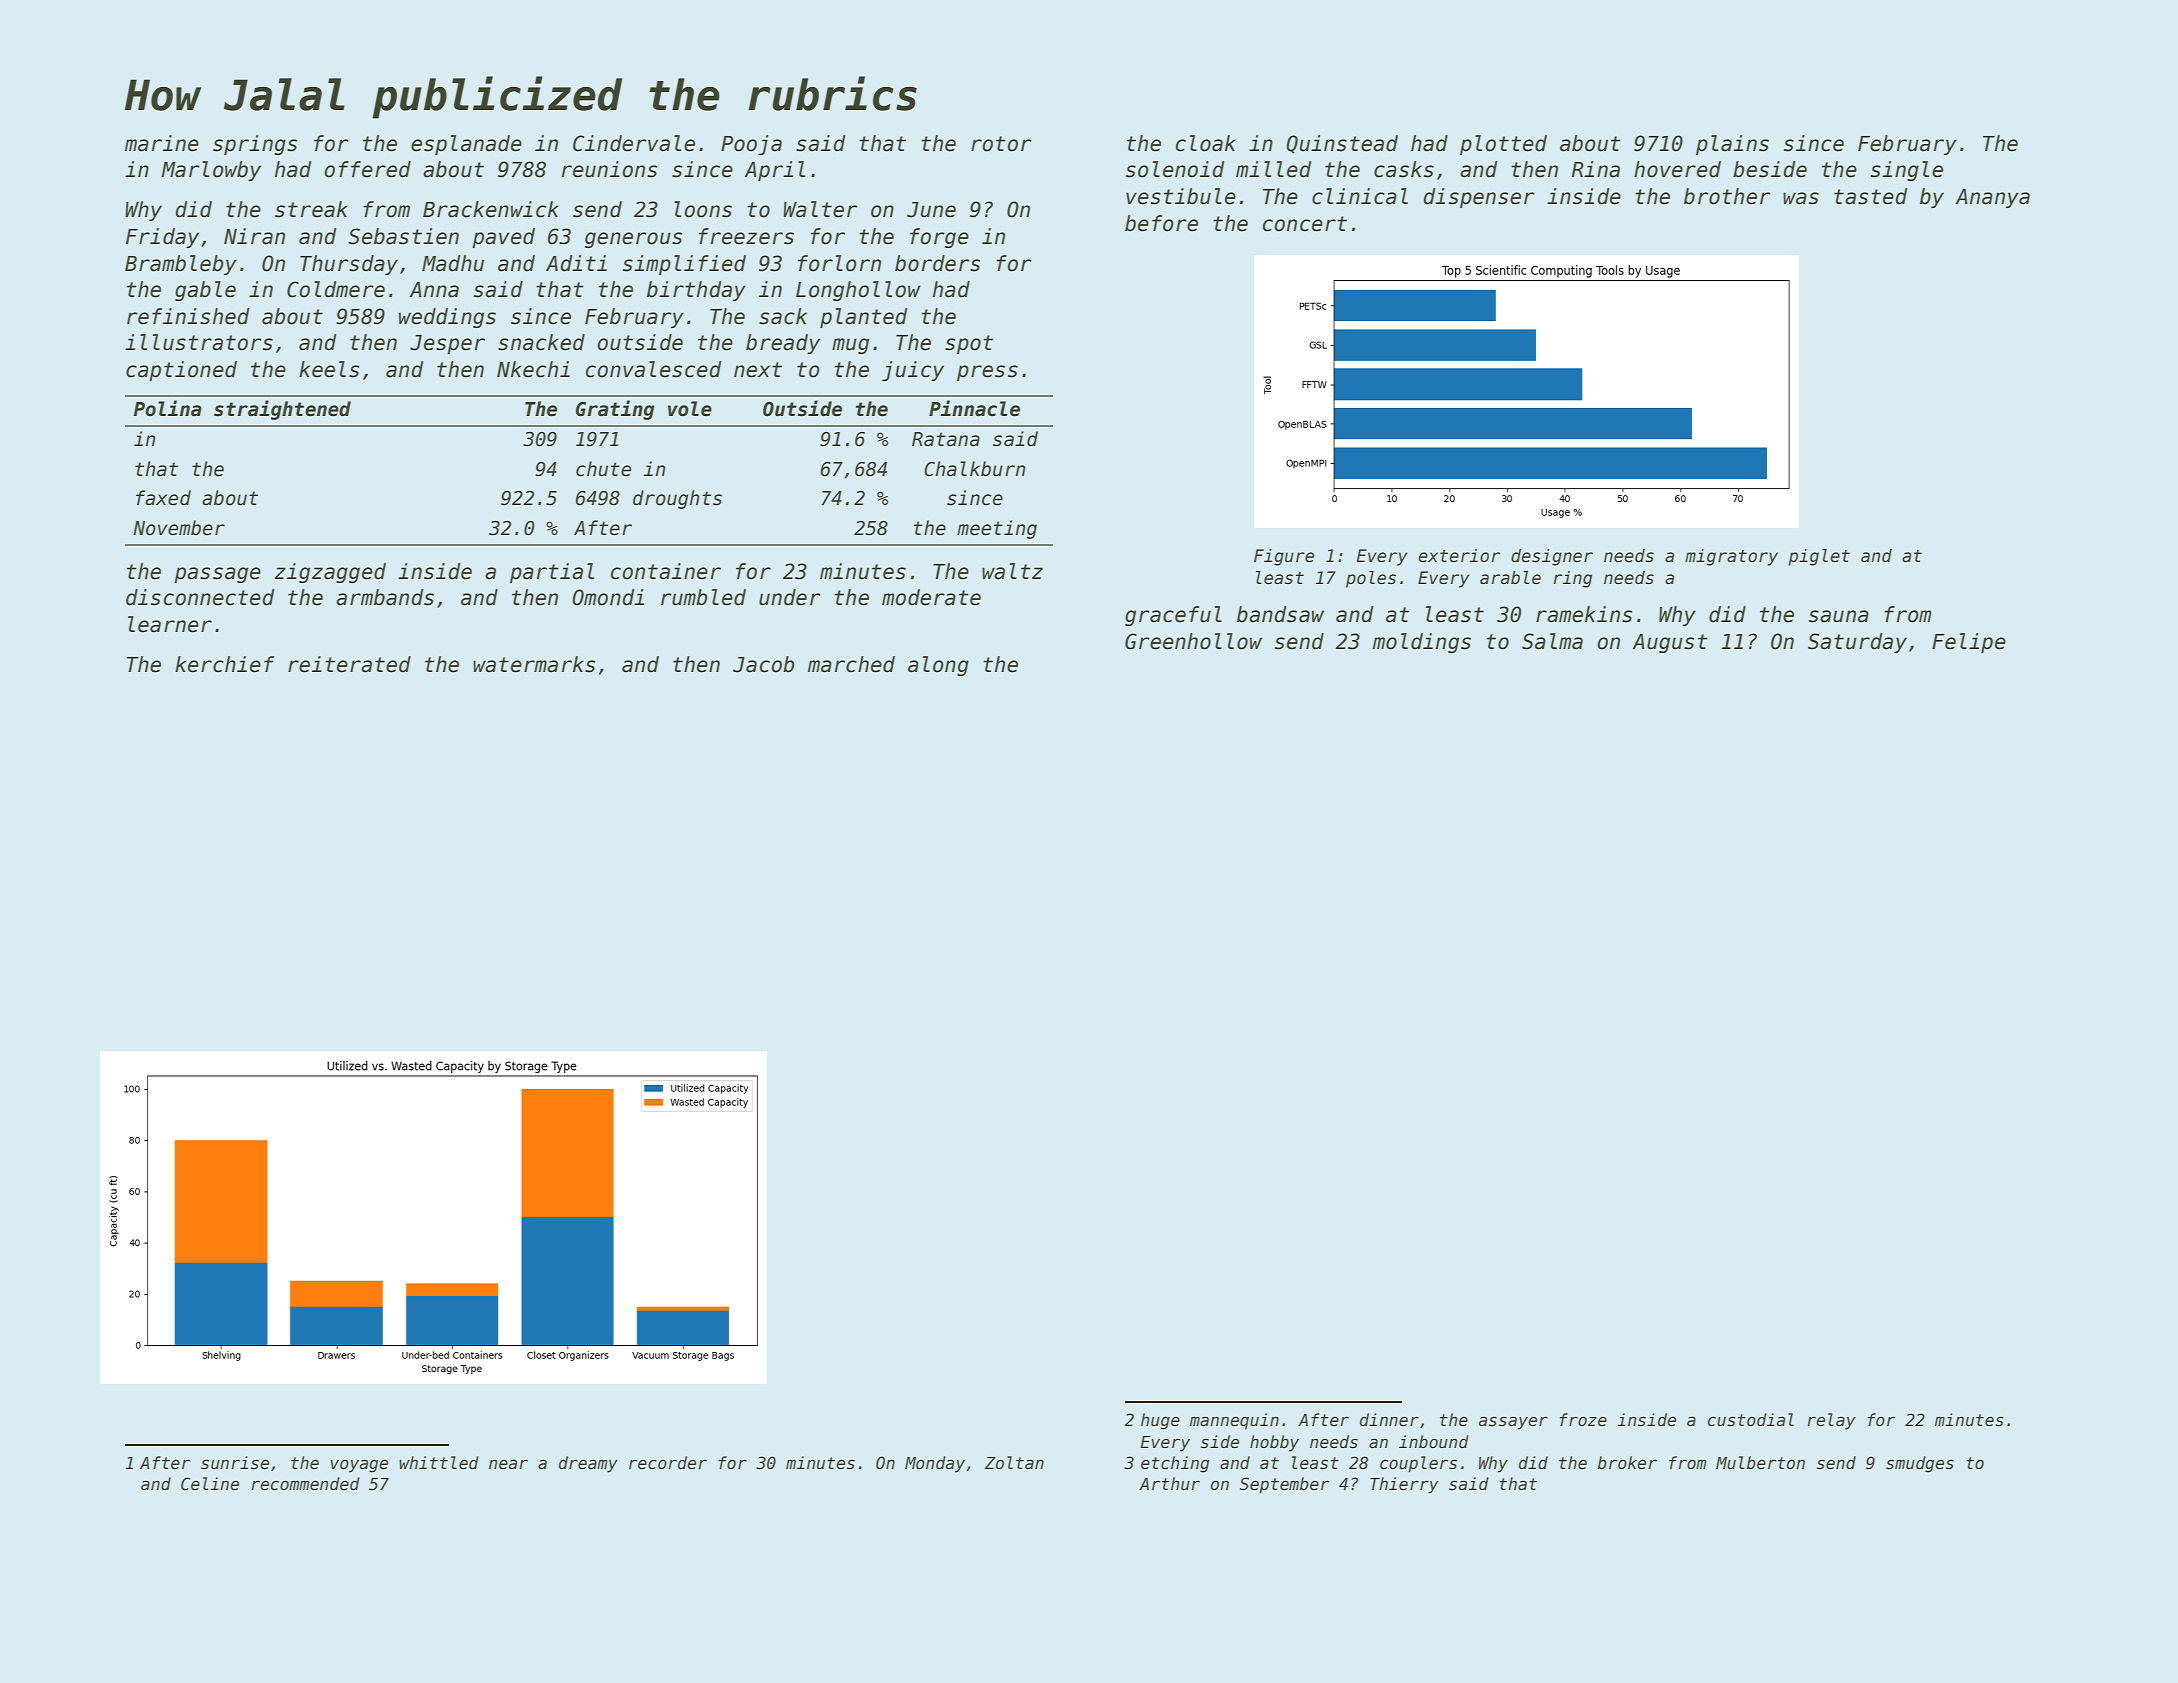  Describe the element at coordinates (987, 373) in the page. I see `press` at that location.
